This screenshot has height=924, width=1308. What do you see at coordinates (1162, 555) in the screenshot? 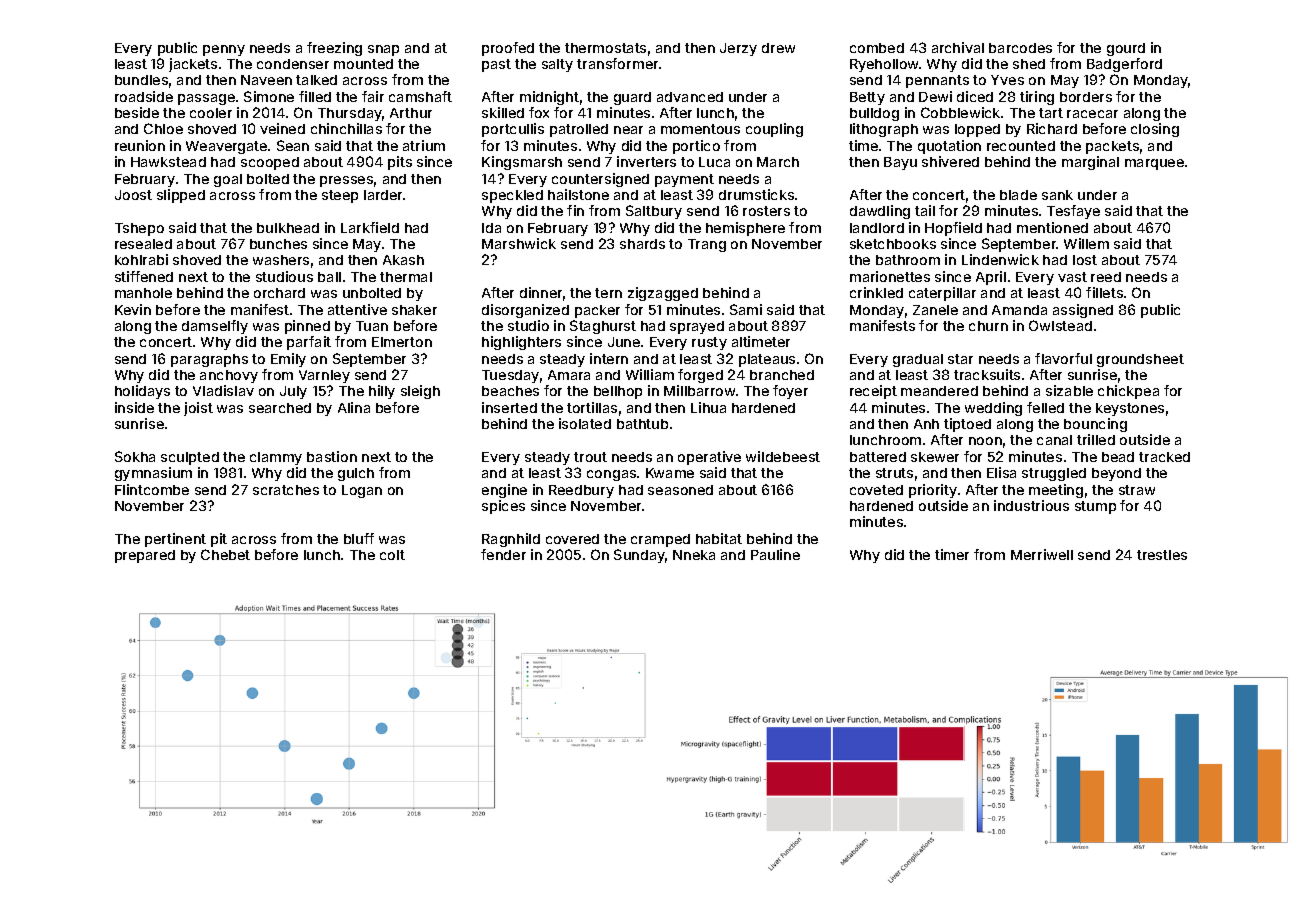
I see `trestles` at bounding box center [1162, 555].
